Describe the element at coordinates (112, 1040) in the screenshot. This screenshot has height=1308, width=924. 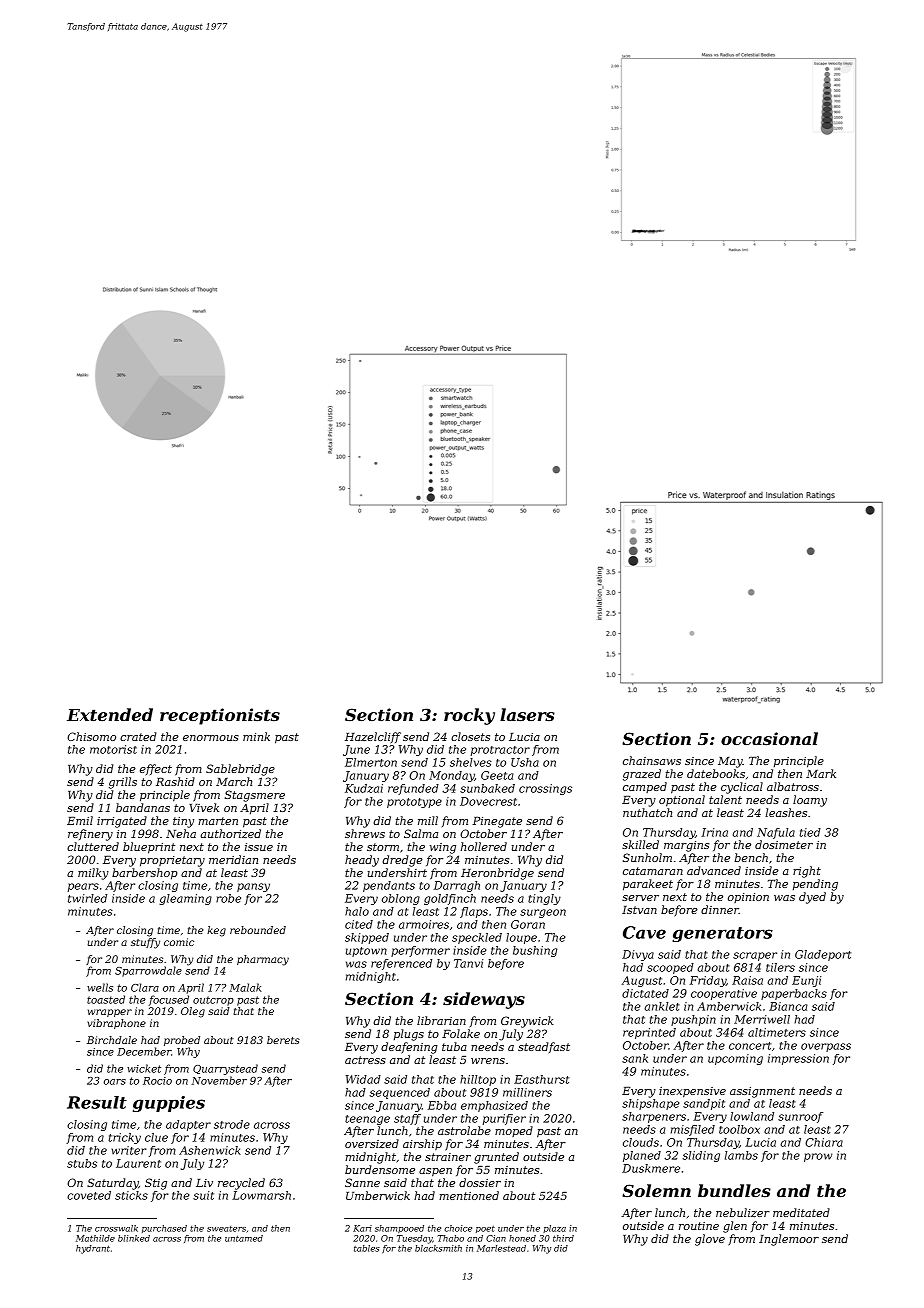
I see `Birchdale` at that location.
